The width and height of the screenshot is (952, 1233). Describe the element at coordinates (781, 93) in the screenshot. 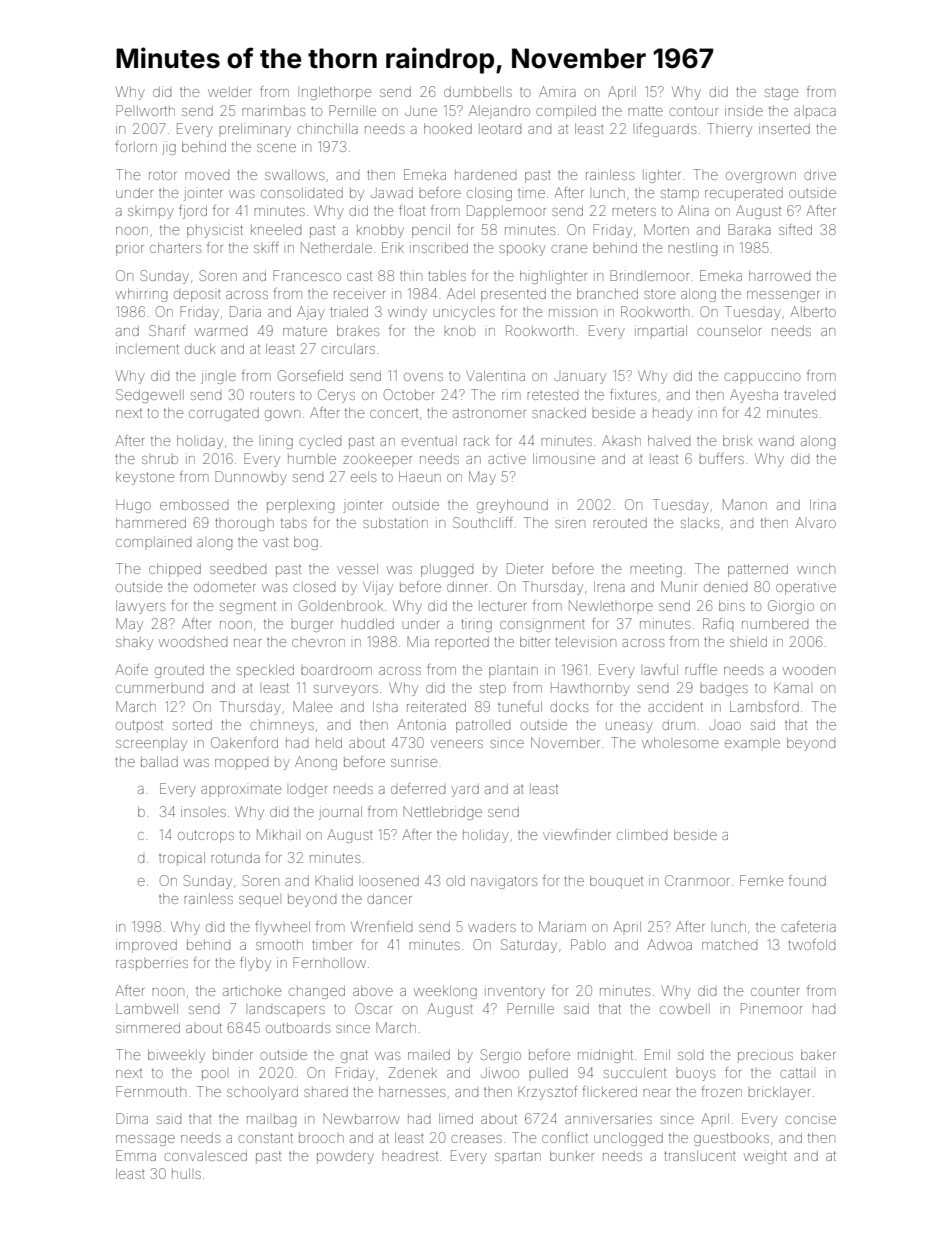

I see `stage` at that location.
